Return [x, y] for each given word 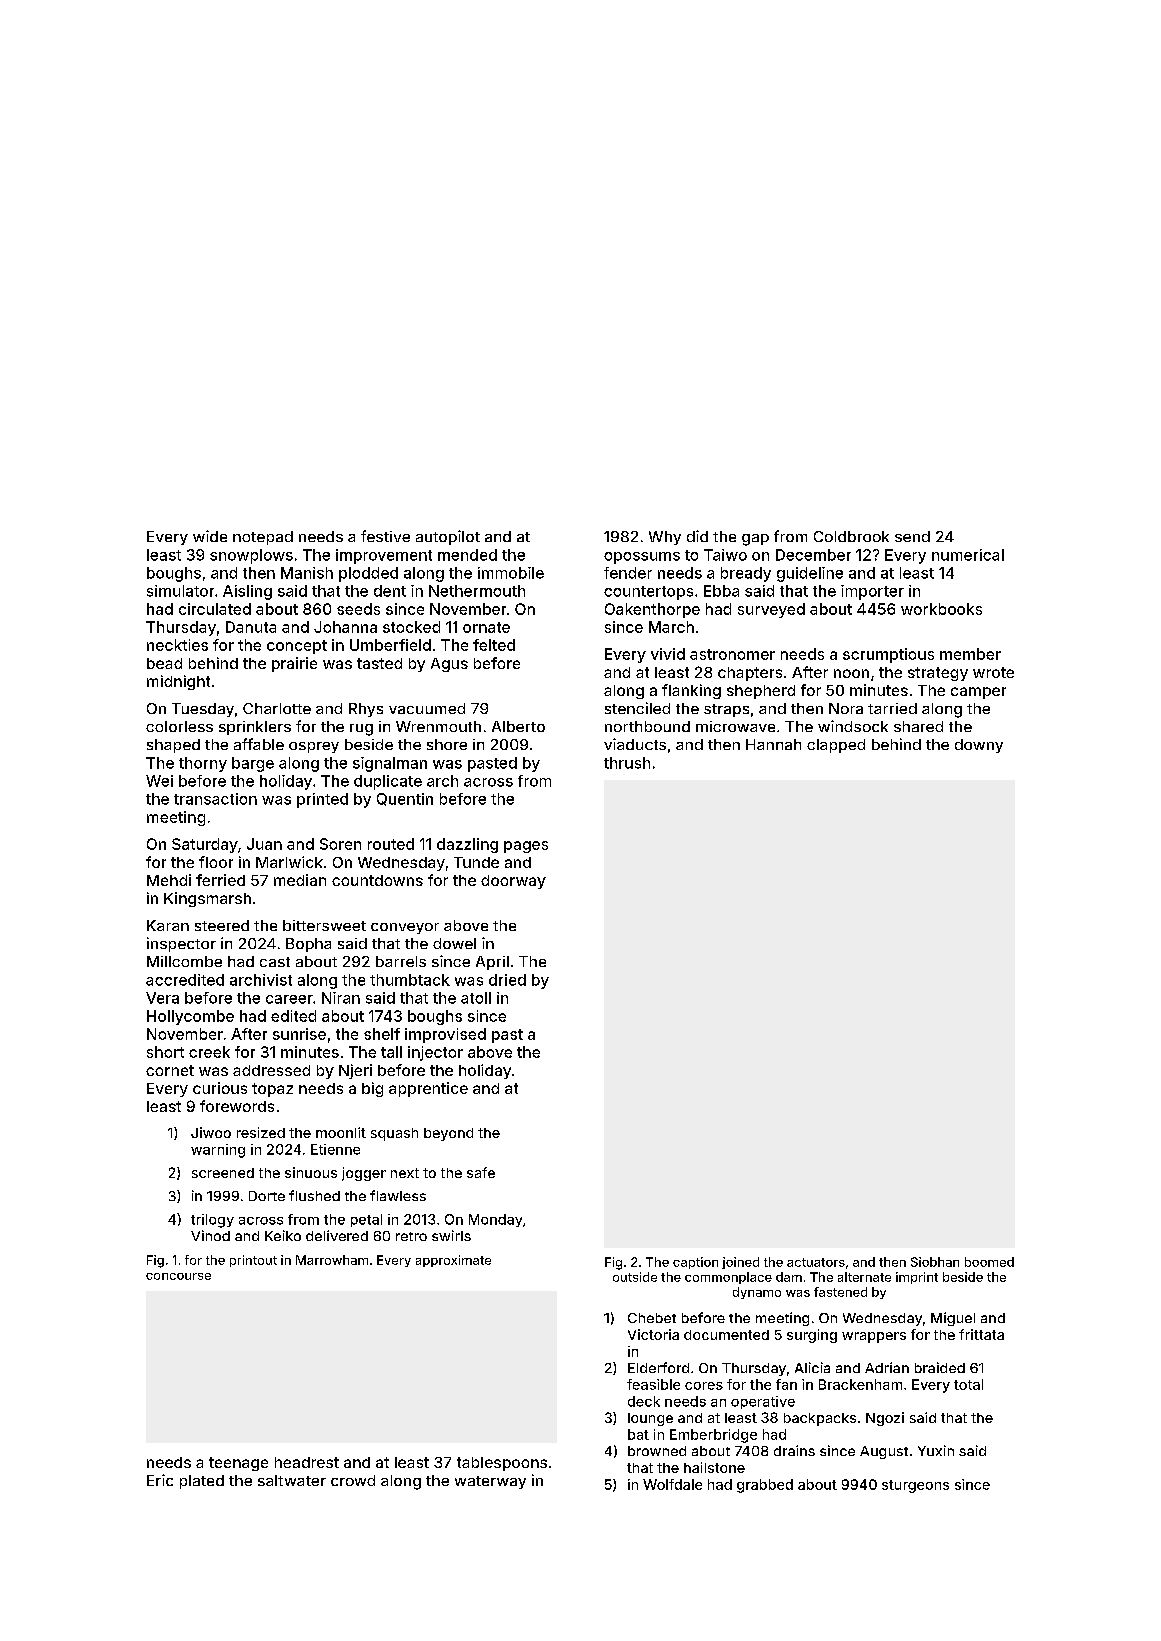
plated [202, 1482]
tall [391, 1052]
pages [526, 847]
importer [872, 592]
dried [507, 980]
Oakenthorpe [652, 610]
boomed [989, 1262]
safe [481, 1172]
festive [385, 536]
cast [275, 962]
